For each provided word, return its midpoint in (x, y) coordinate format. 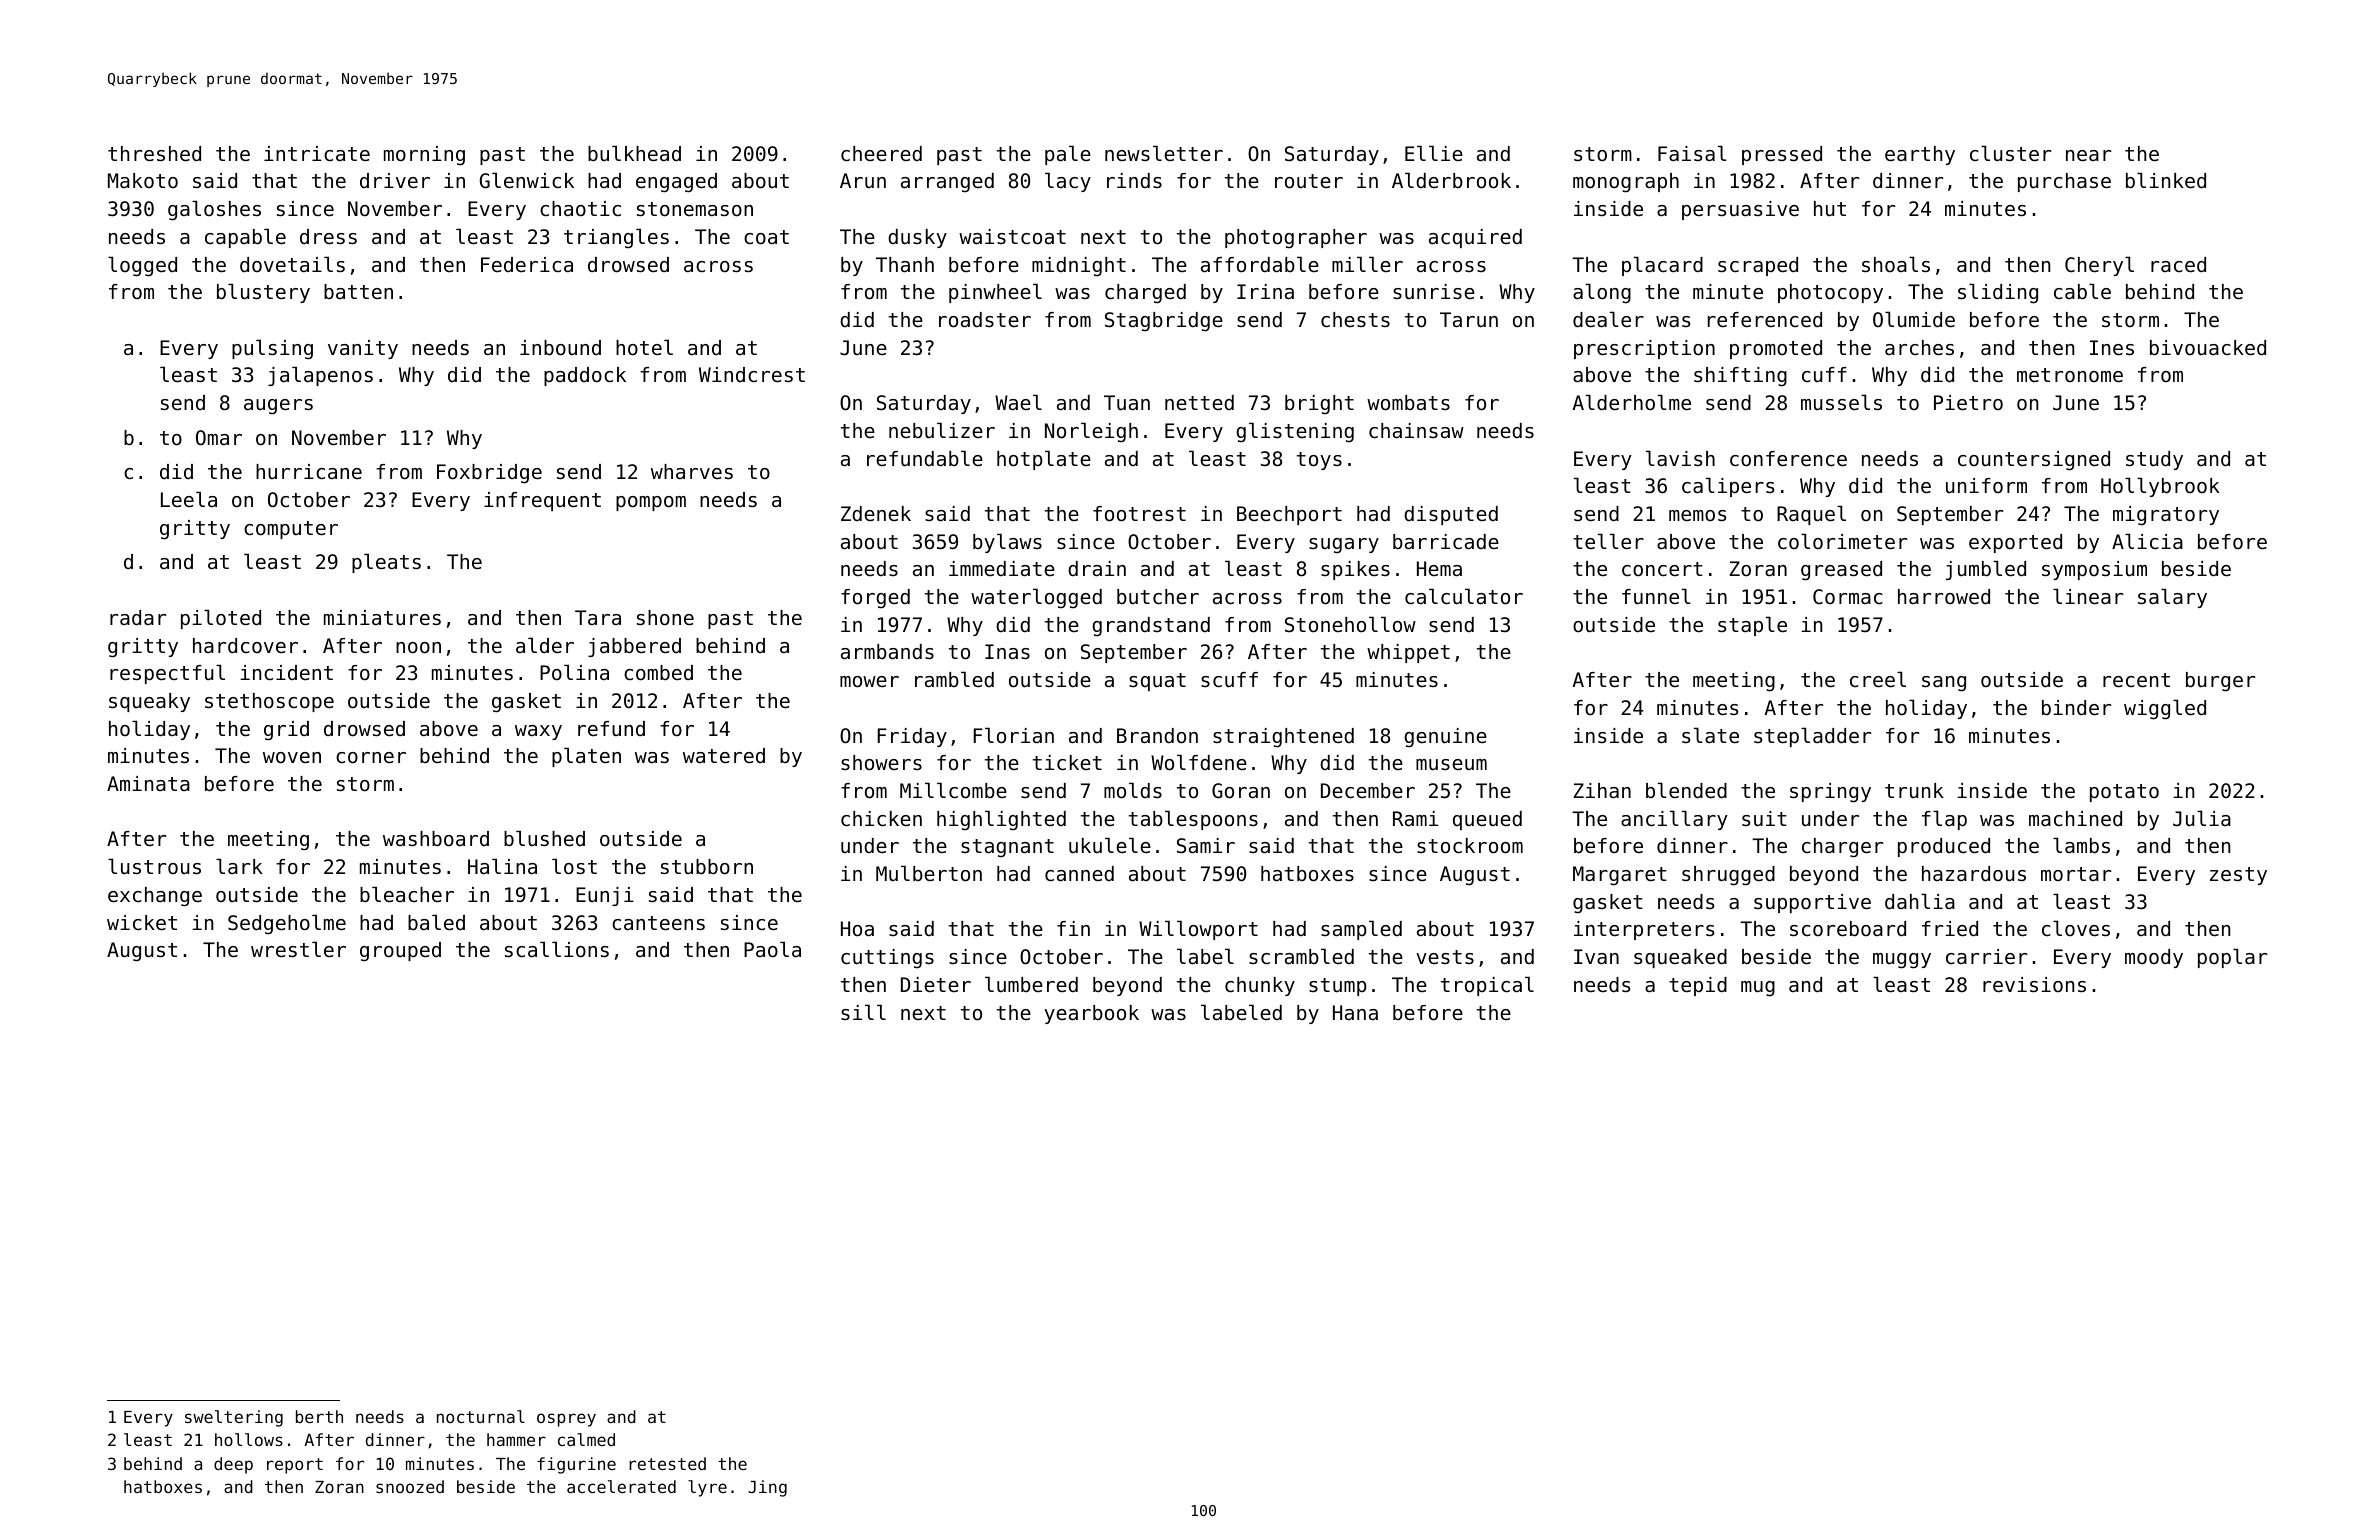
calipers (1728, 487)
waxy (538, 732)
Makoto (143, 180)
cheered (881, 154)
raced (2178, 265)
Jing (767, 1488)
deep (233, 1465)
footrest (1139, 514)
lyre (707, 1488)
